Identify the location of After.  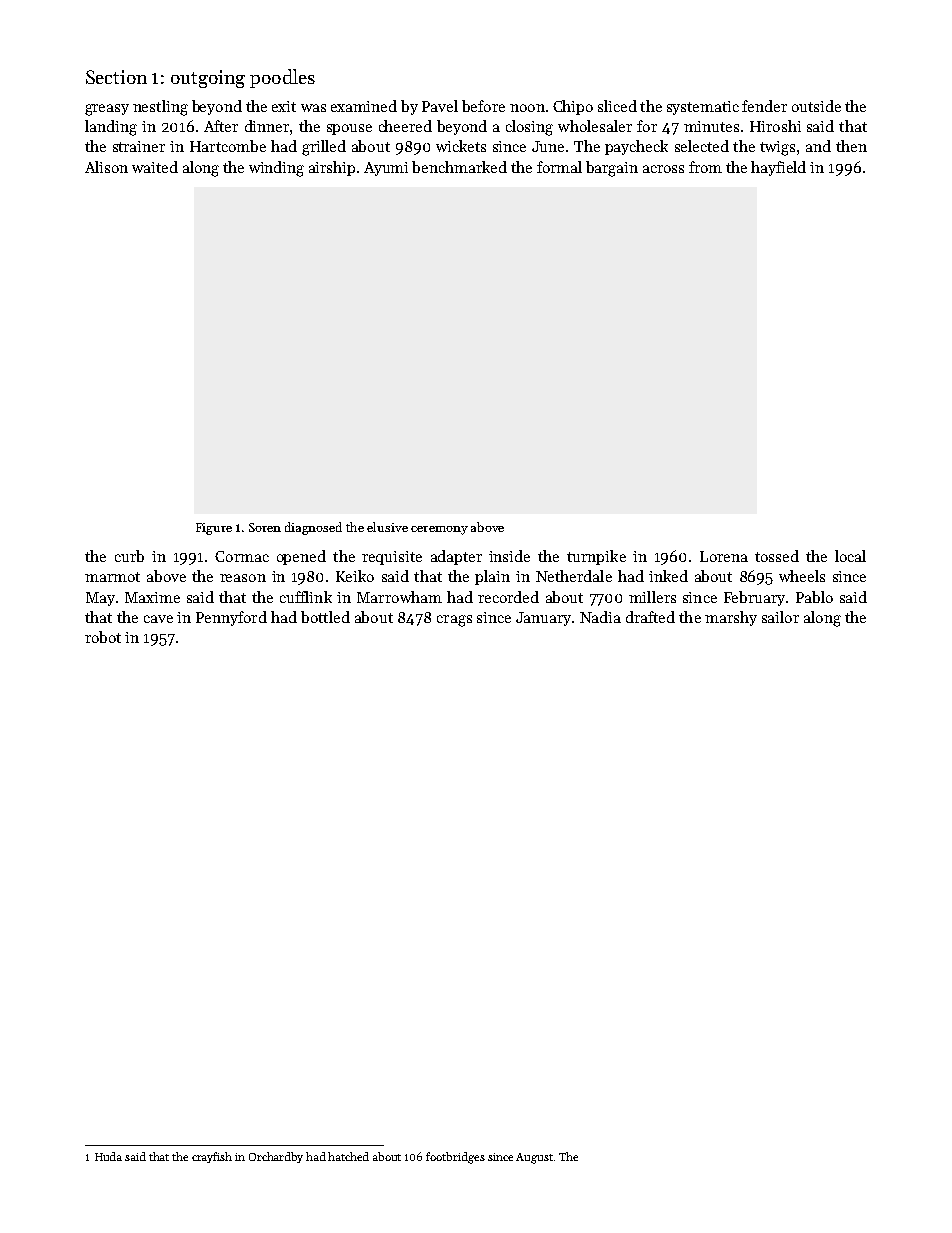
(221, 126).
